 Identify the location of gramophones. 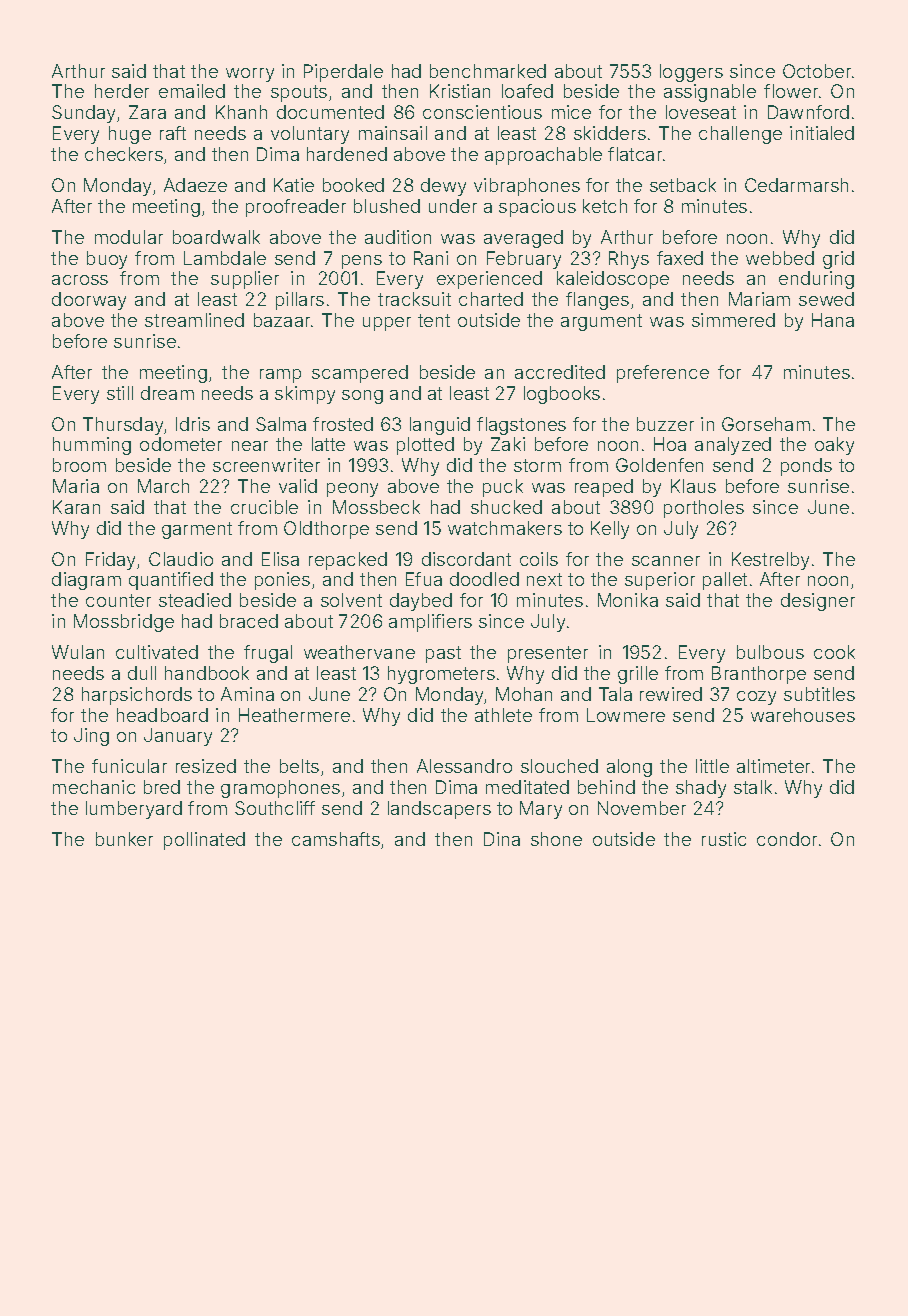
(280, 789).
